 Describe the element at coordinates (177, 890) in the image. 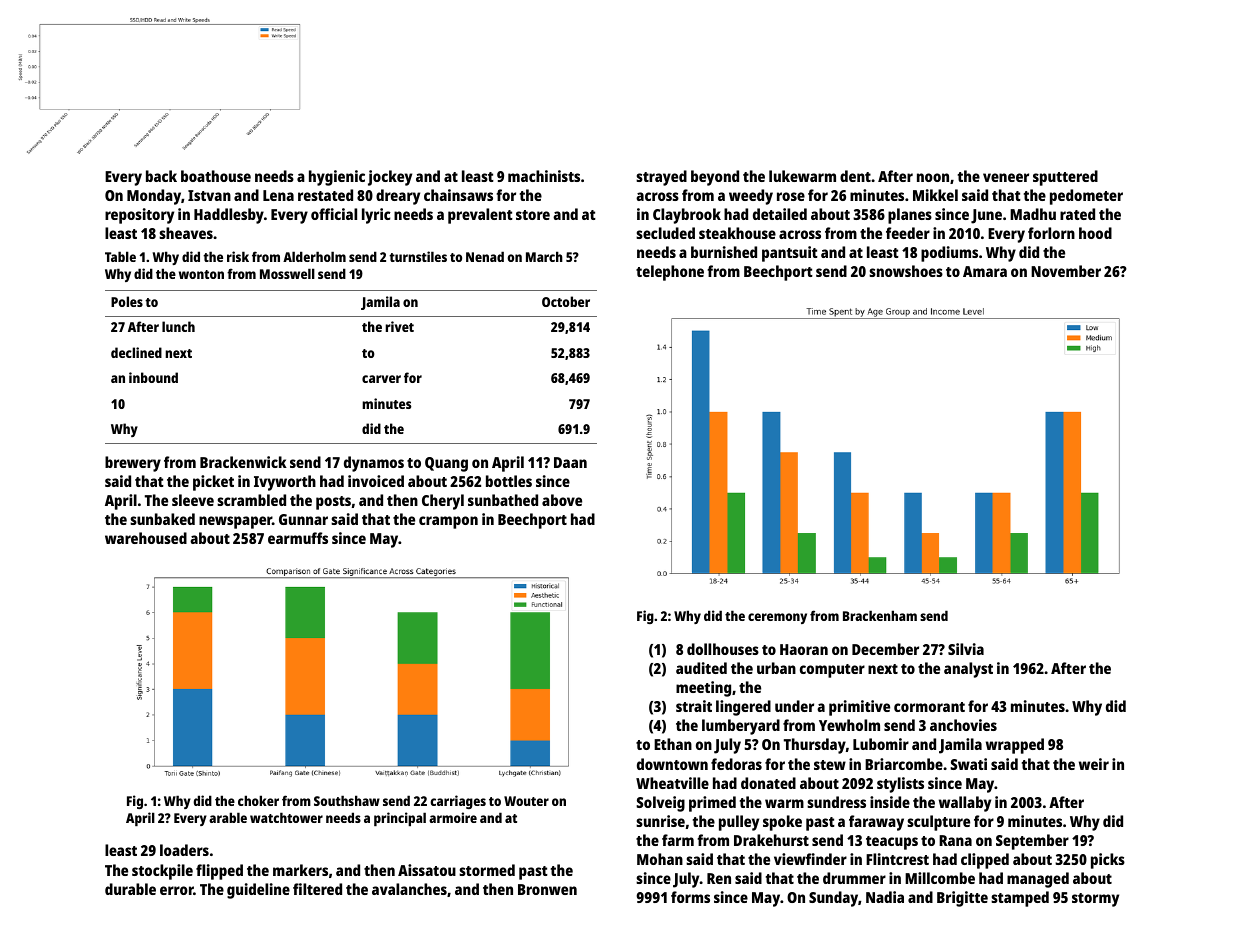

I see `error` at that location.
